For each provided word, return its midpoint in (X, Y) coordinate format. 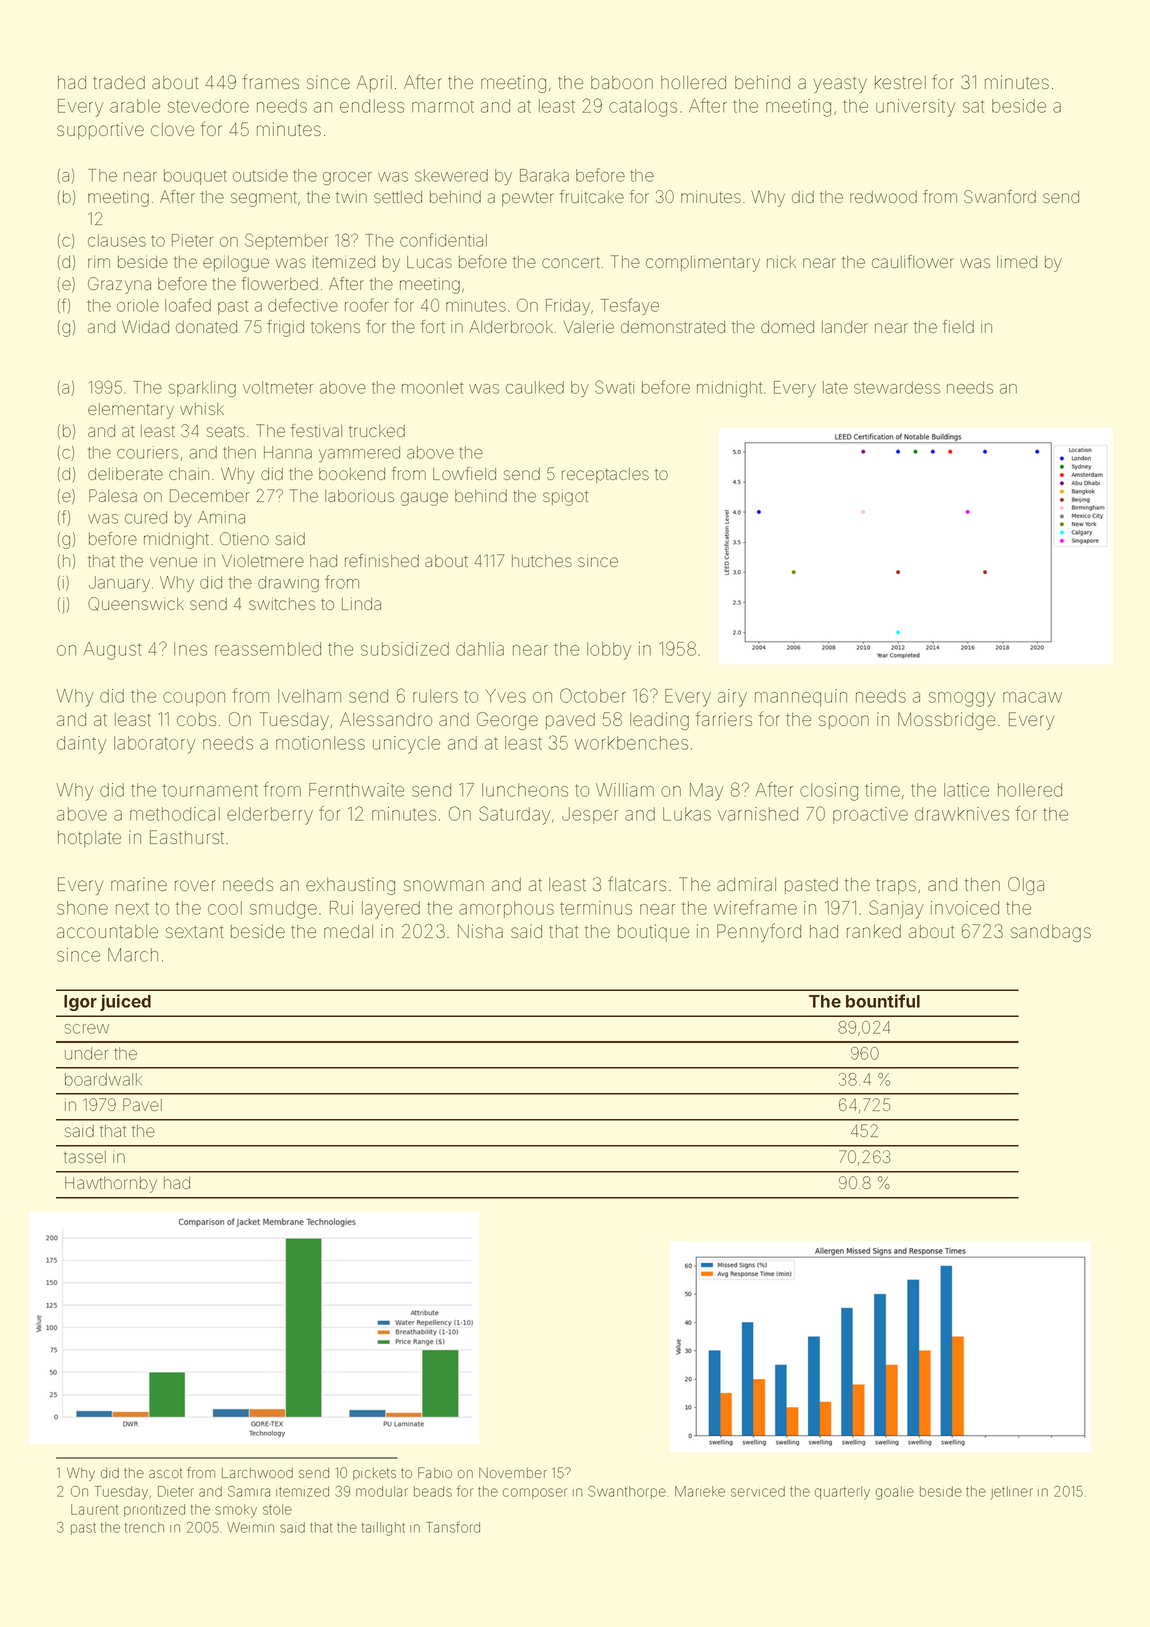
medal (348, 931)
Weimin (250, 1527)
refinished (382, 560)
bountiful (883, 1001)
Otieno (244, 538)
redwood (883, 197)
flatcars (637, 883)
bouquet (195, 177)
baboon (622, 82)
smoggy (962, 699)
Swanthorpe (627, 1492)
